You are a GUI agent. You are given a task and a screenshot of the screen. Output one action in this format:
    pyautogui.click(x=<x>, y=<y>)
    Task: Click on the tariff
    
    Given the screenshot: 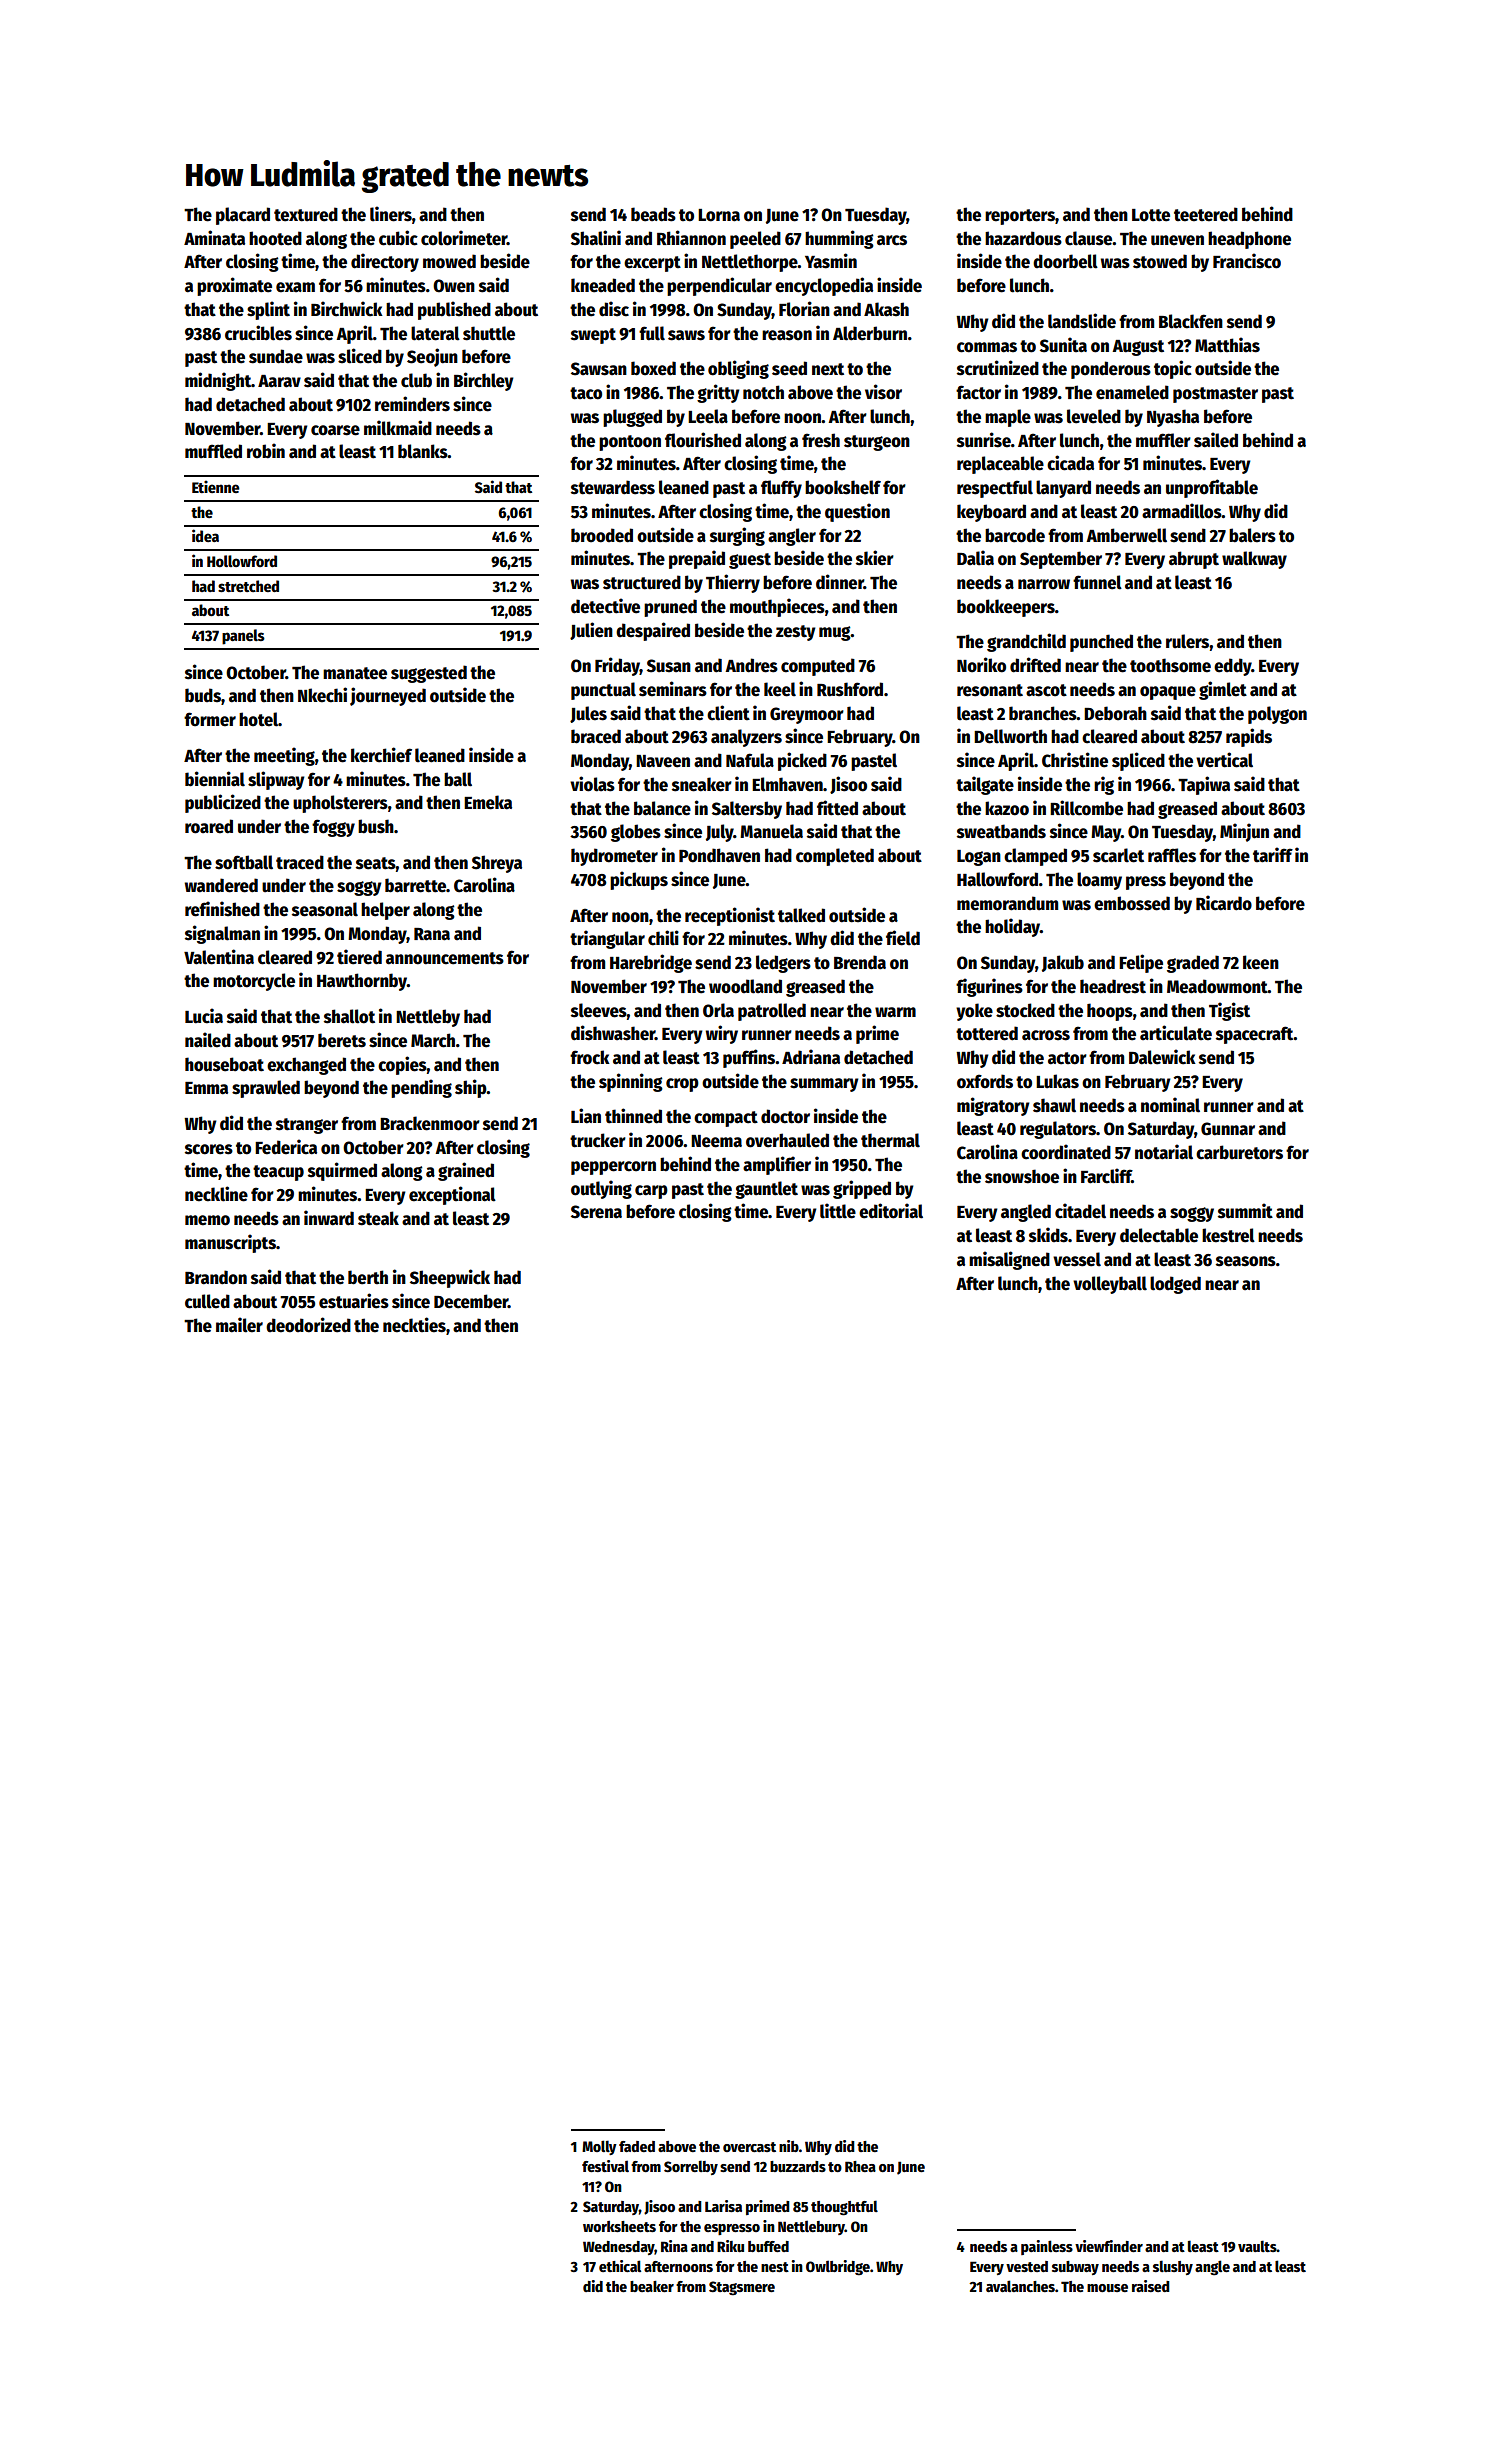 What is the action you would take?
    pyautogui.click(x=1273, y=855)
